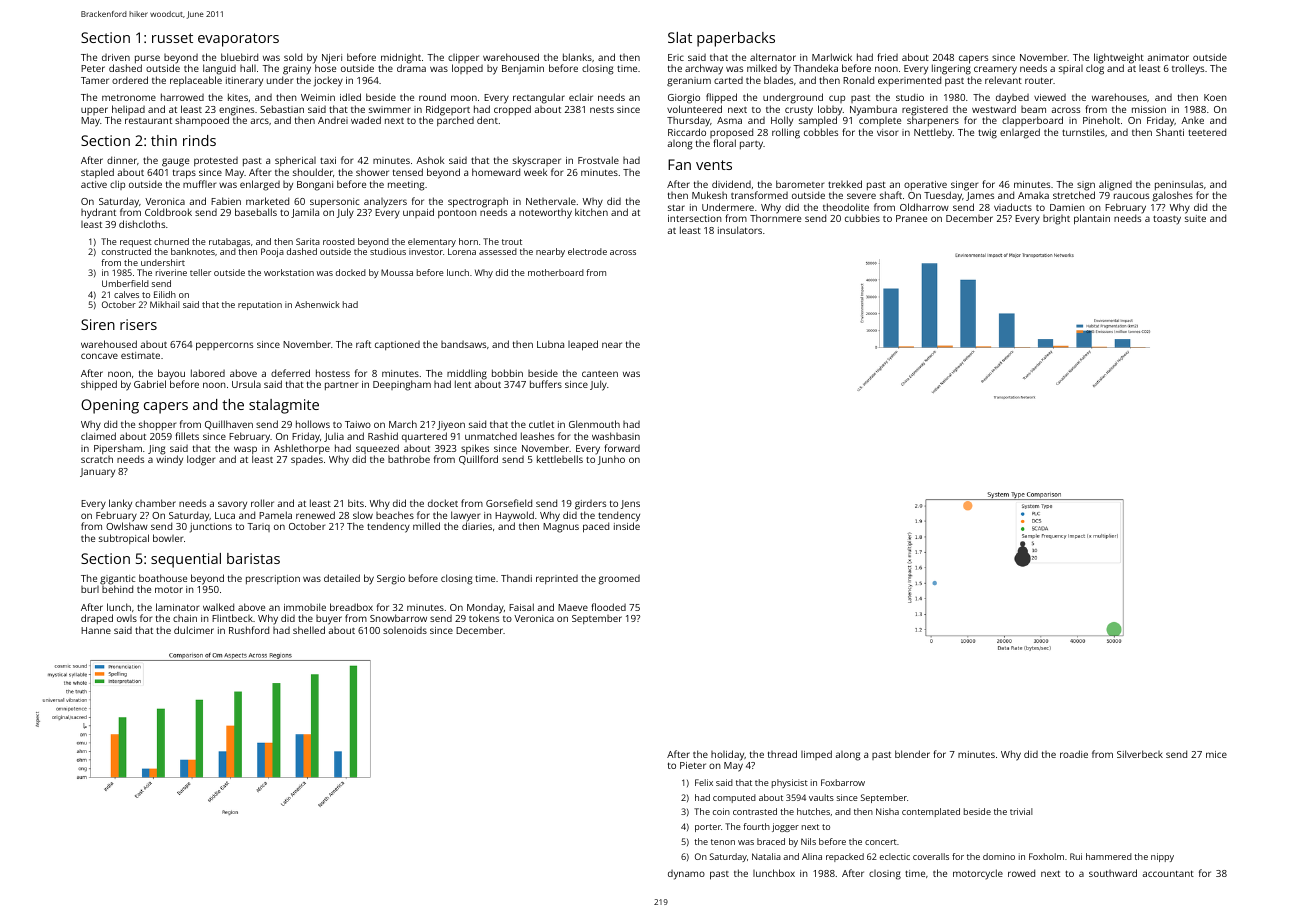 This screenshot has height=924, width=1308. What do you see at coordinates (1167, 220) in the screenshot?
I see `toasty` at bounding box center [1167, 220].
